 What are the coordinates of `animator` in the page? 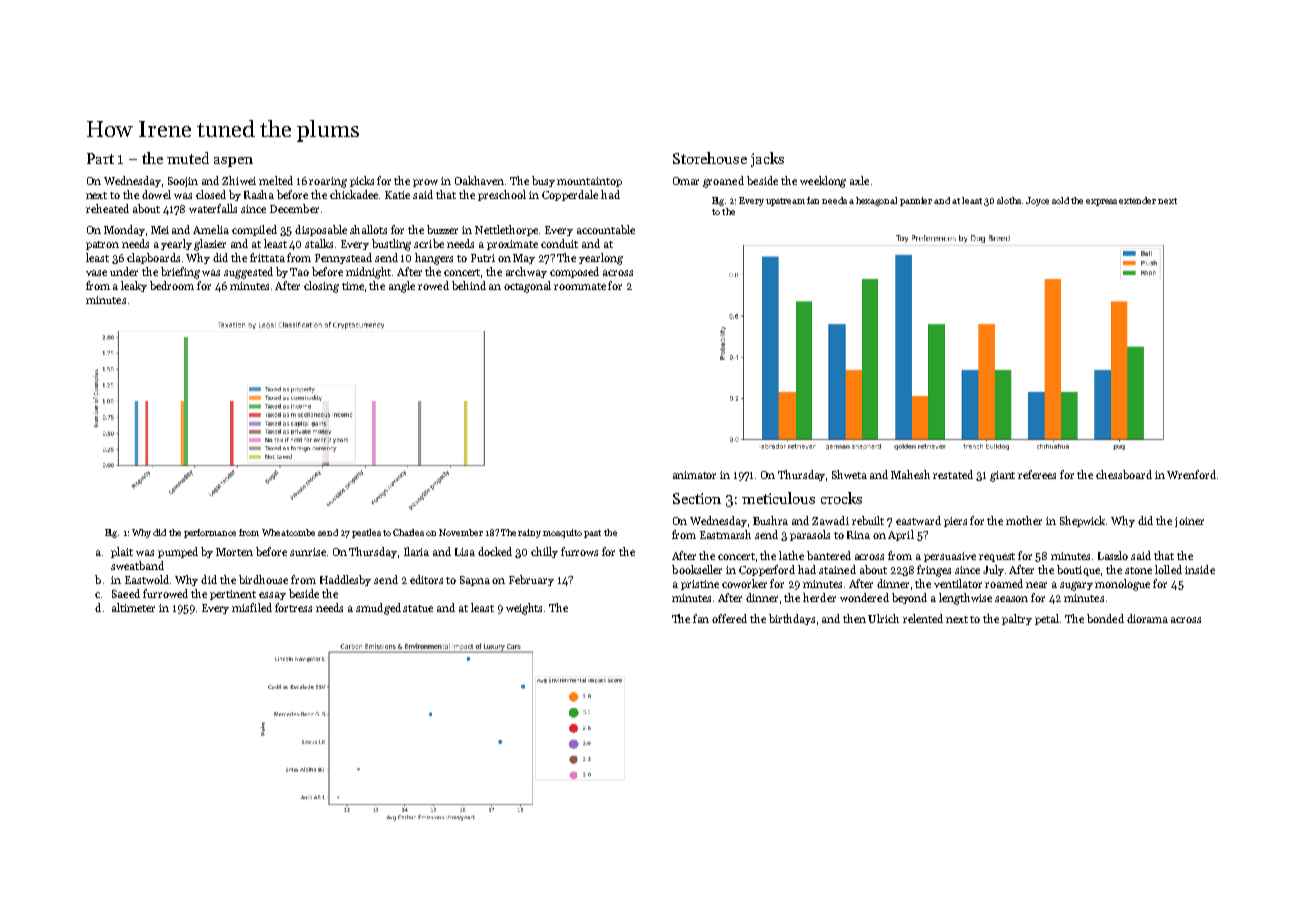 It's located at (694, 475).
